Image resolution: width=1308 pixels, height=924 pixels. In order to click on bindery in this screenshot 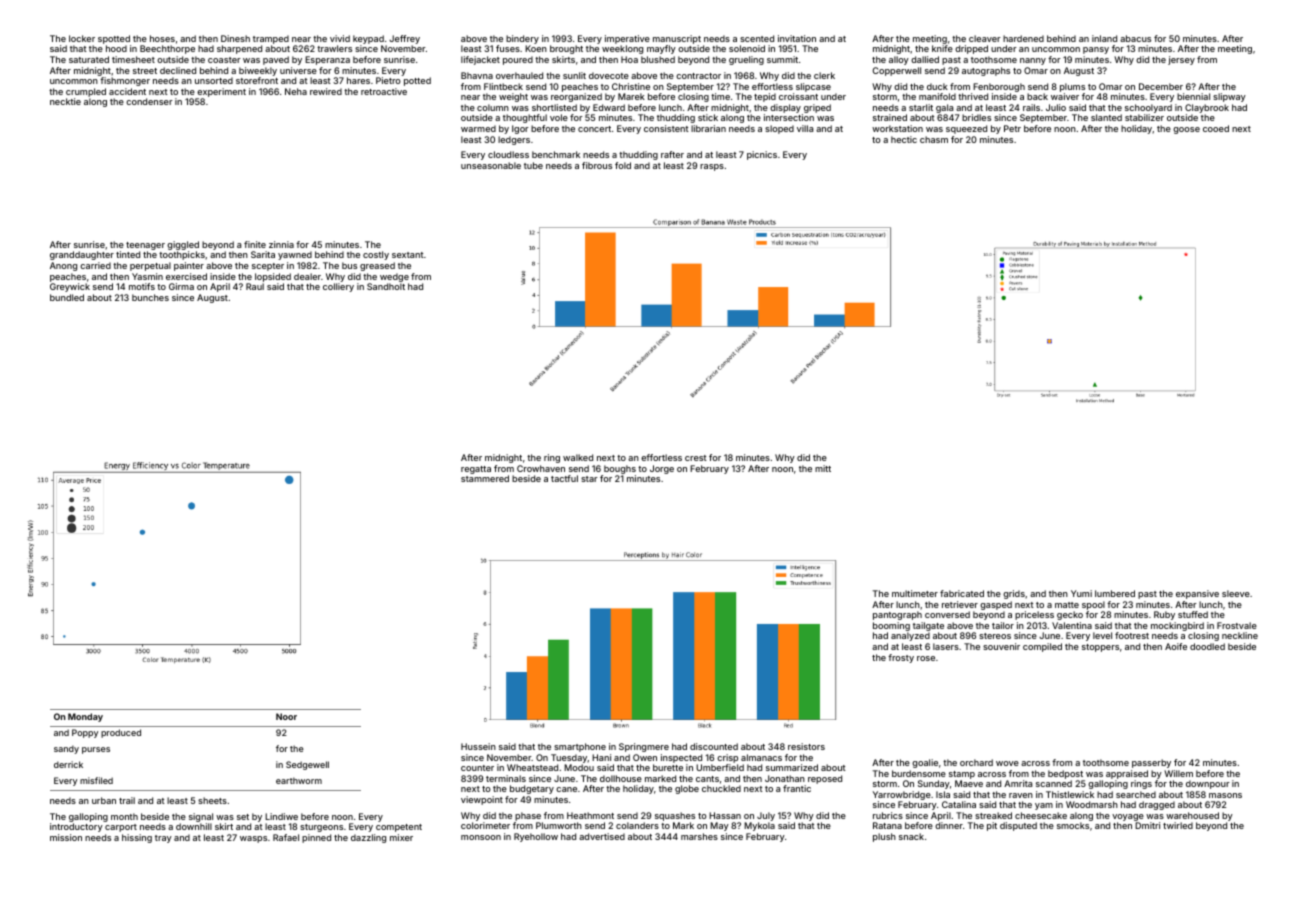, I will do `click(522, 39)`.
